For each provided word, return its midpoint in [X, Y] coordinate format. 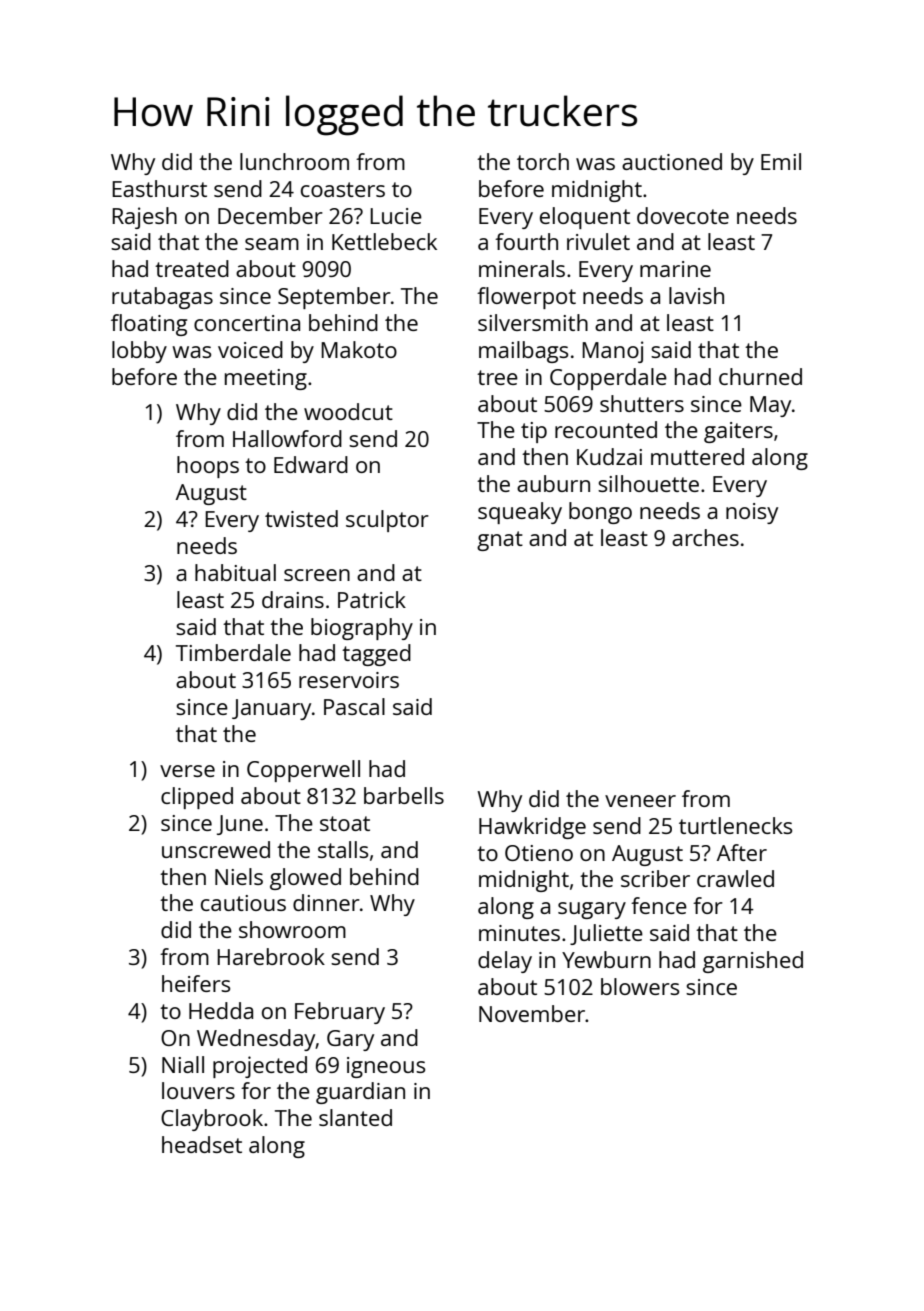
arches [705, 537]
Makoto [359, 349]
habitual [235, 572]
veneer [640, 801]
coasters [343, 189]
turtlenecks [735, 825]
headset [202, 1144]
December [270, 215]
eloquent [585, 218]
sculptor [387, 521]
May [770, 406]
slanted [355, 1117]
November [532, 1013]
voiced [250, 349]
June [240, 825]
